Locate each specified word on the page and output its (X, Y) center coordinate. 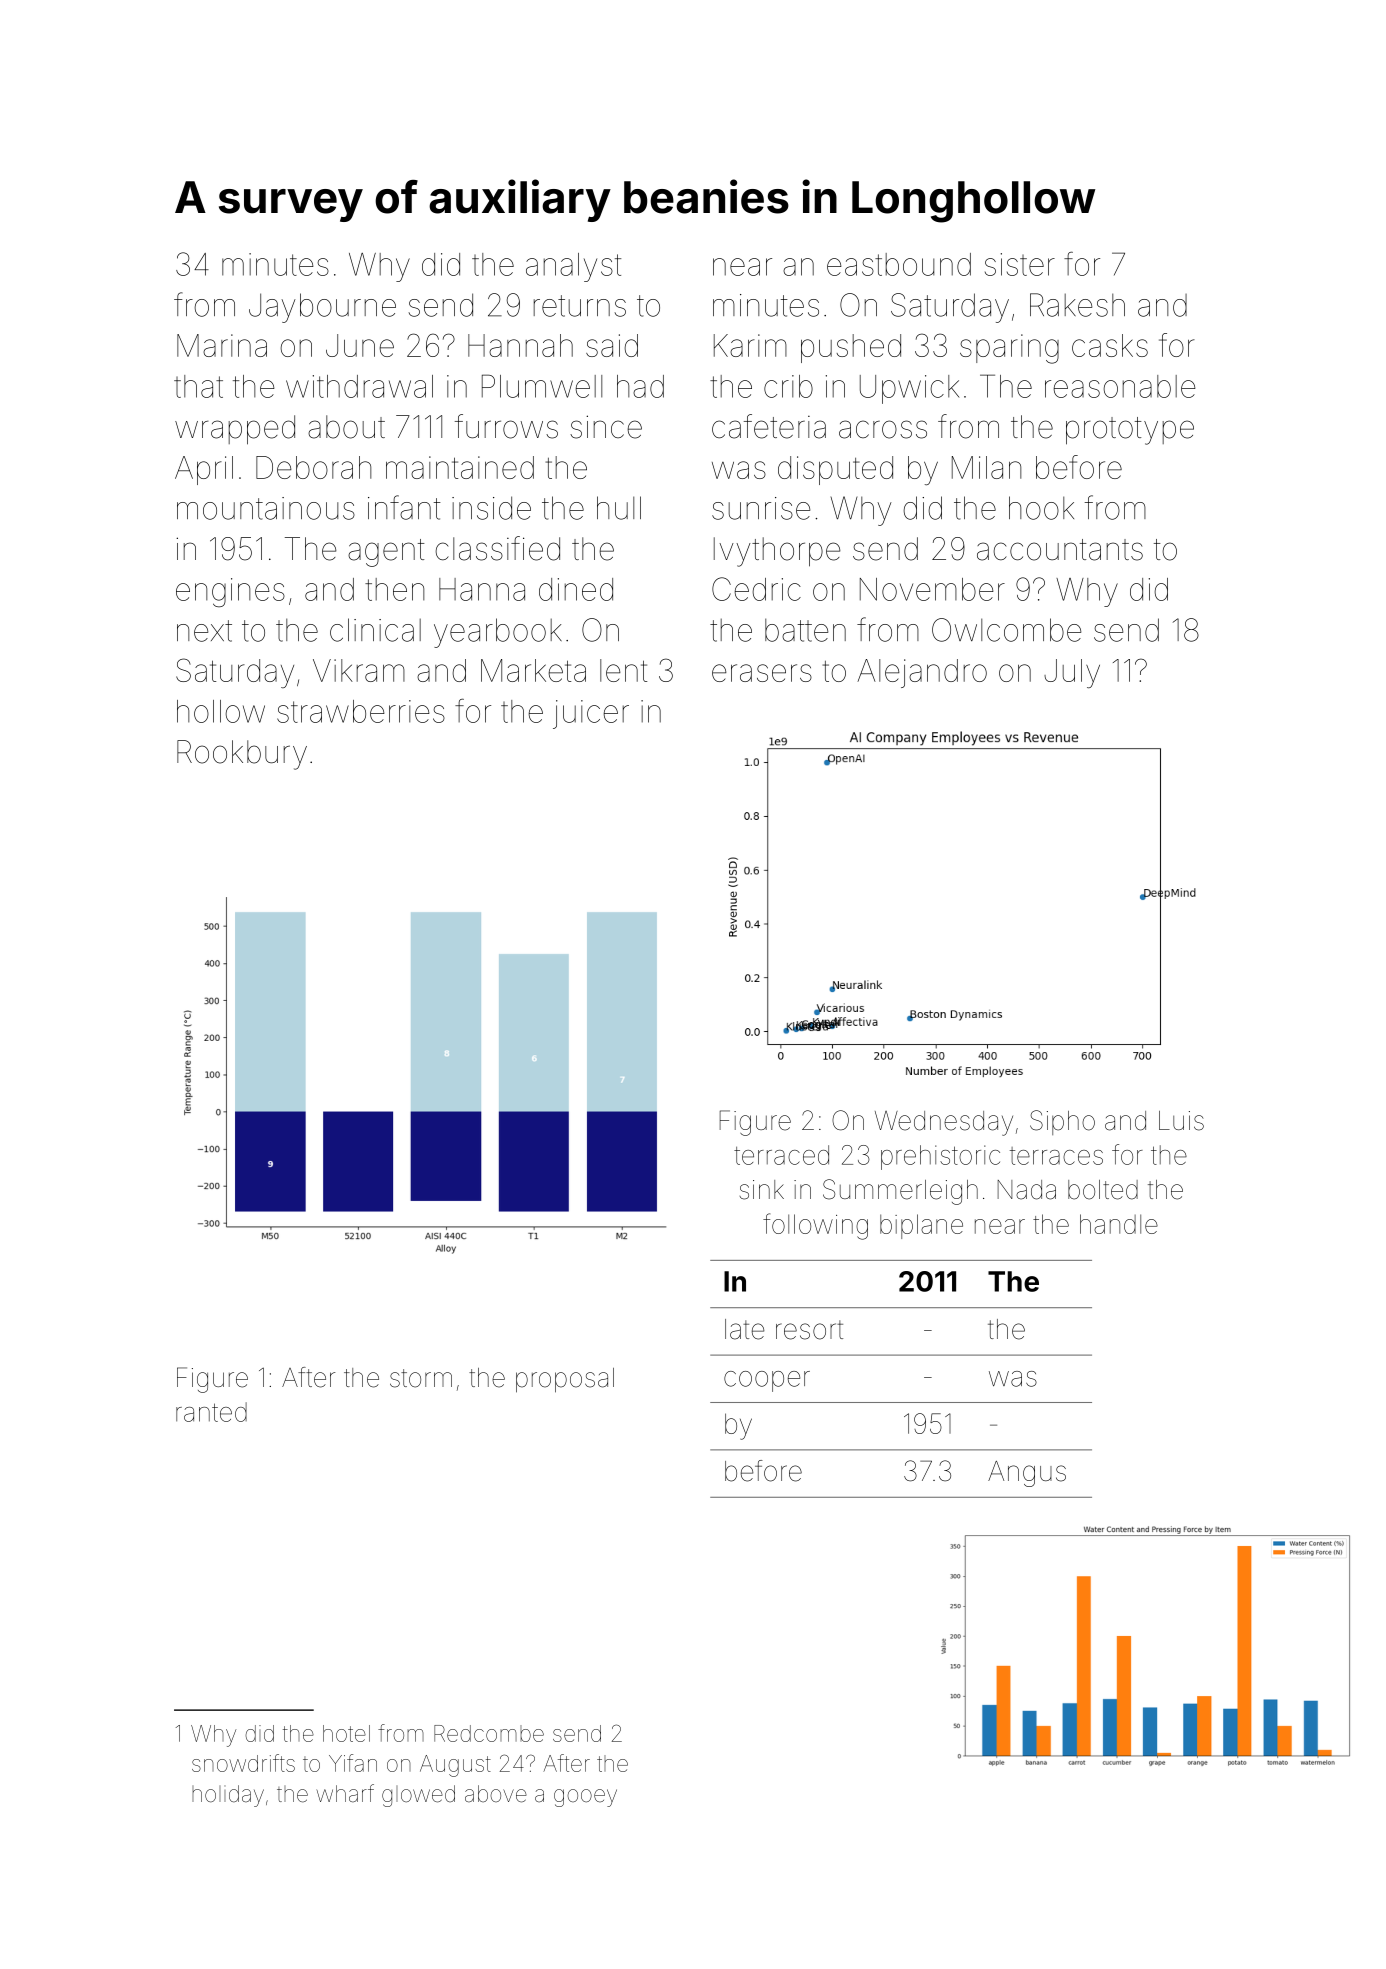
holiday (228, 1796)
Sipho (1062, 1122)
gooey (585, 1798)
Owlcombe (1006, 630)
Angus (1027, 1474)
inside (491, 508)
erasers (762, 673)
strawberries (361, 711)
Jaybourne (322, 308)
